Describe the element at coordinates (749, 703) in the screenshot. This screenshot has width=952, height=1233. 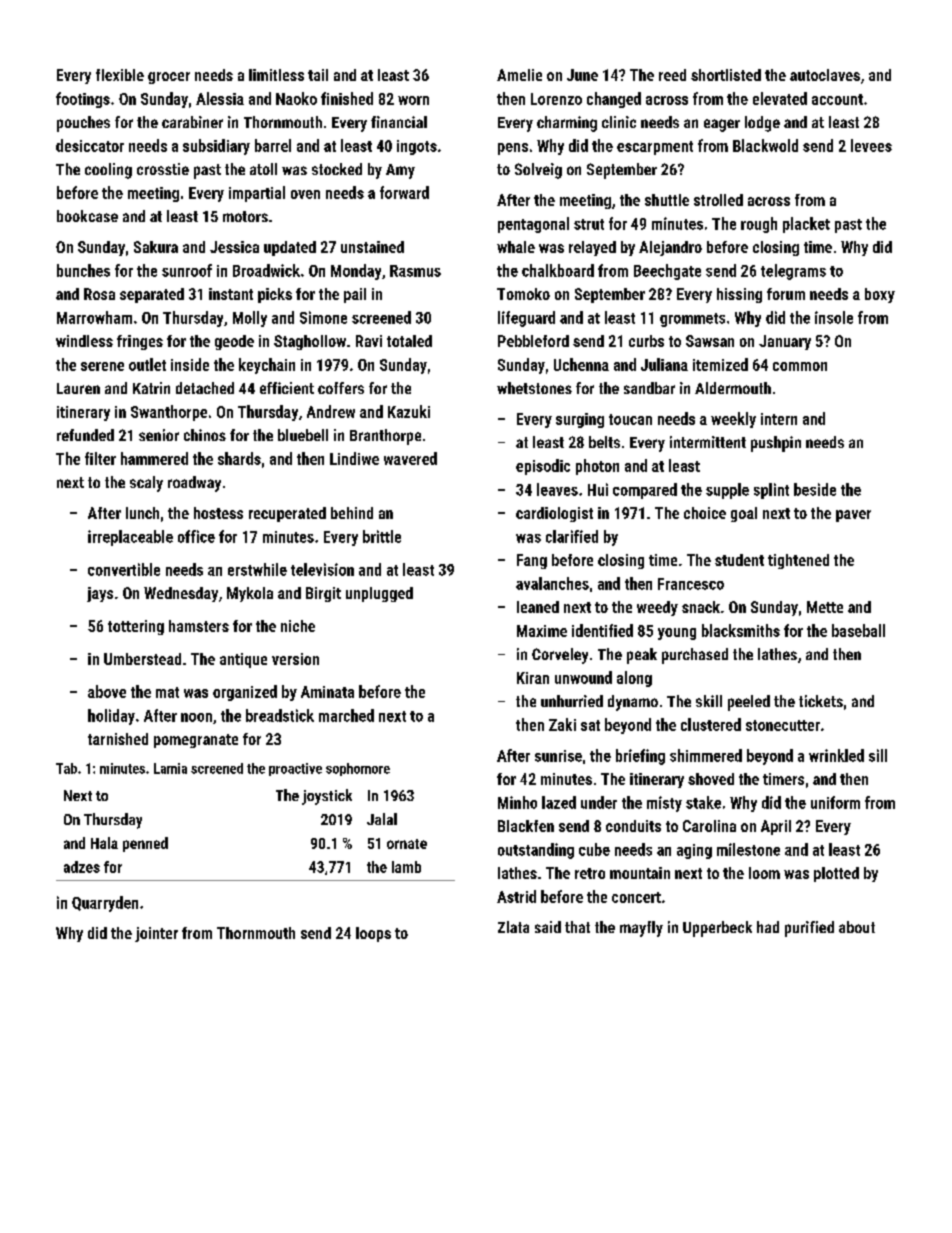
I see `peeled` at that location.
